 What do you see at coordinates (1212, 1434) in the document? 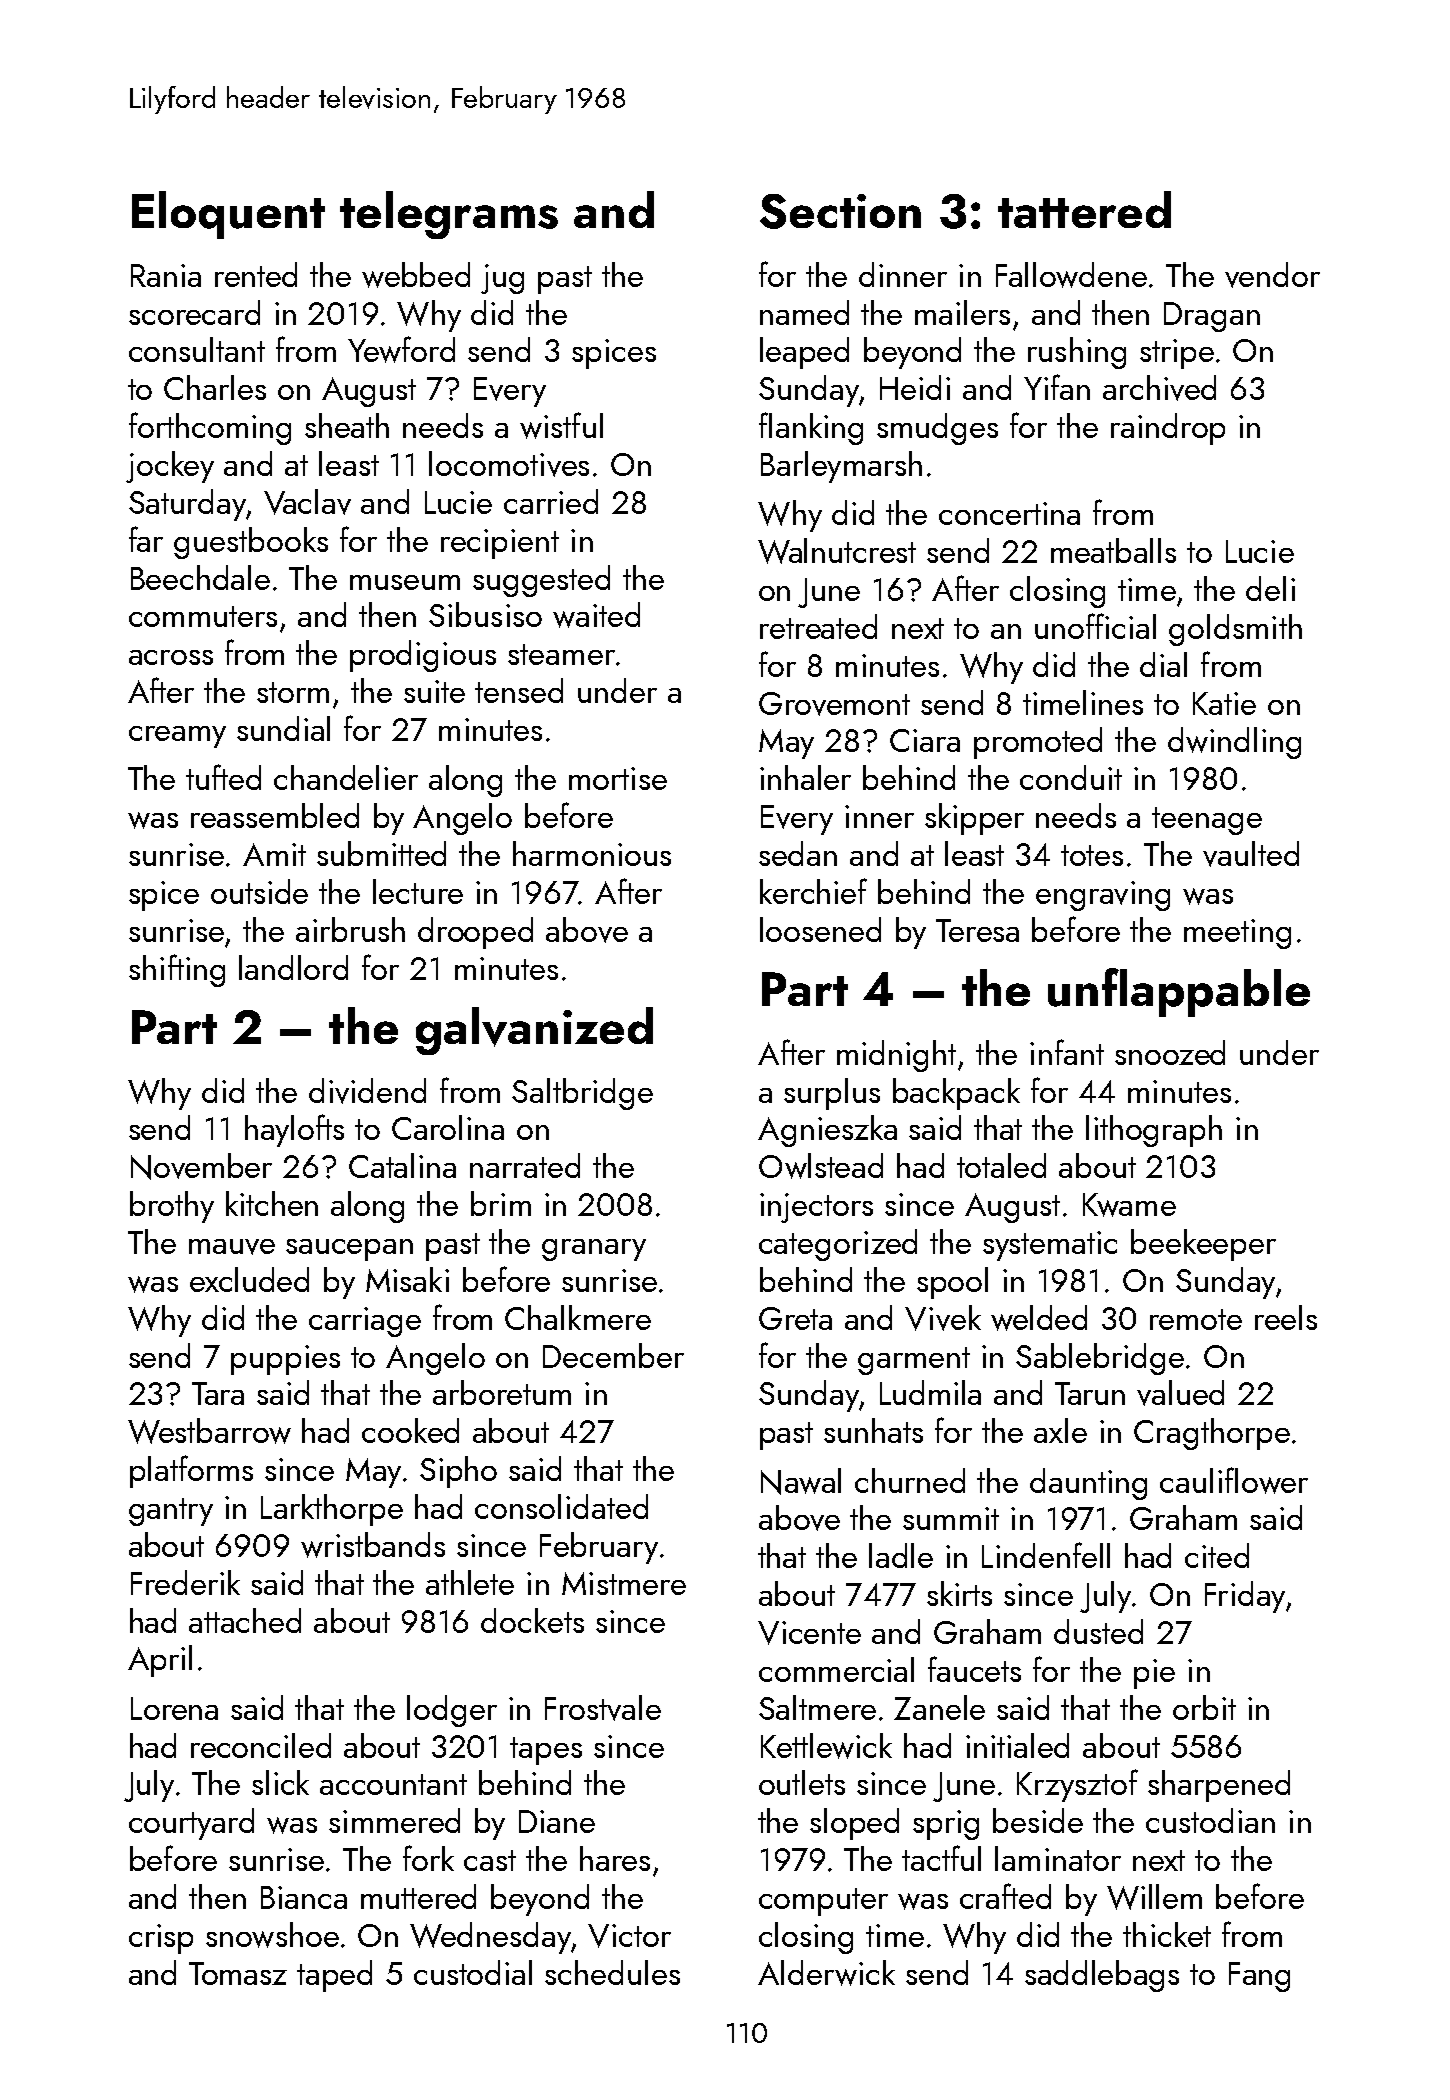
I see `Cragthorpe` at bounding box center [1212, 1434].
